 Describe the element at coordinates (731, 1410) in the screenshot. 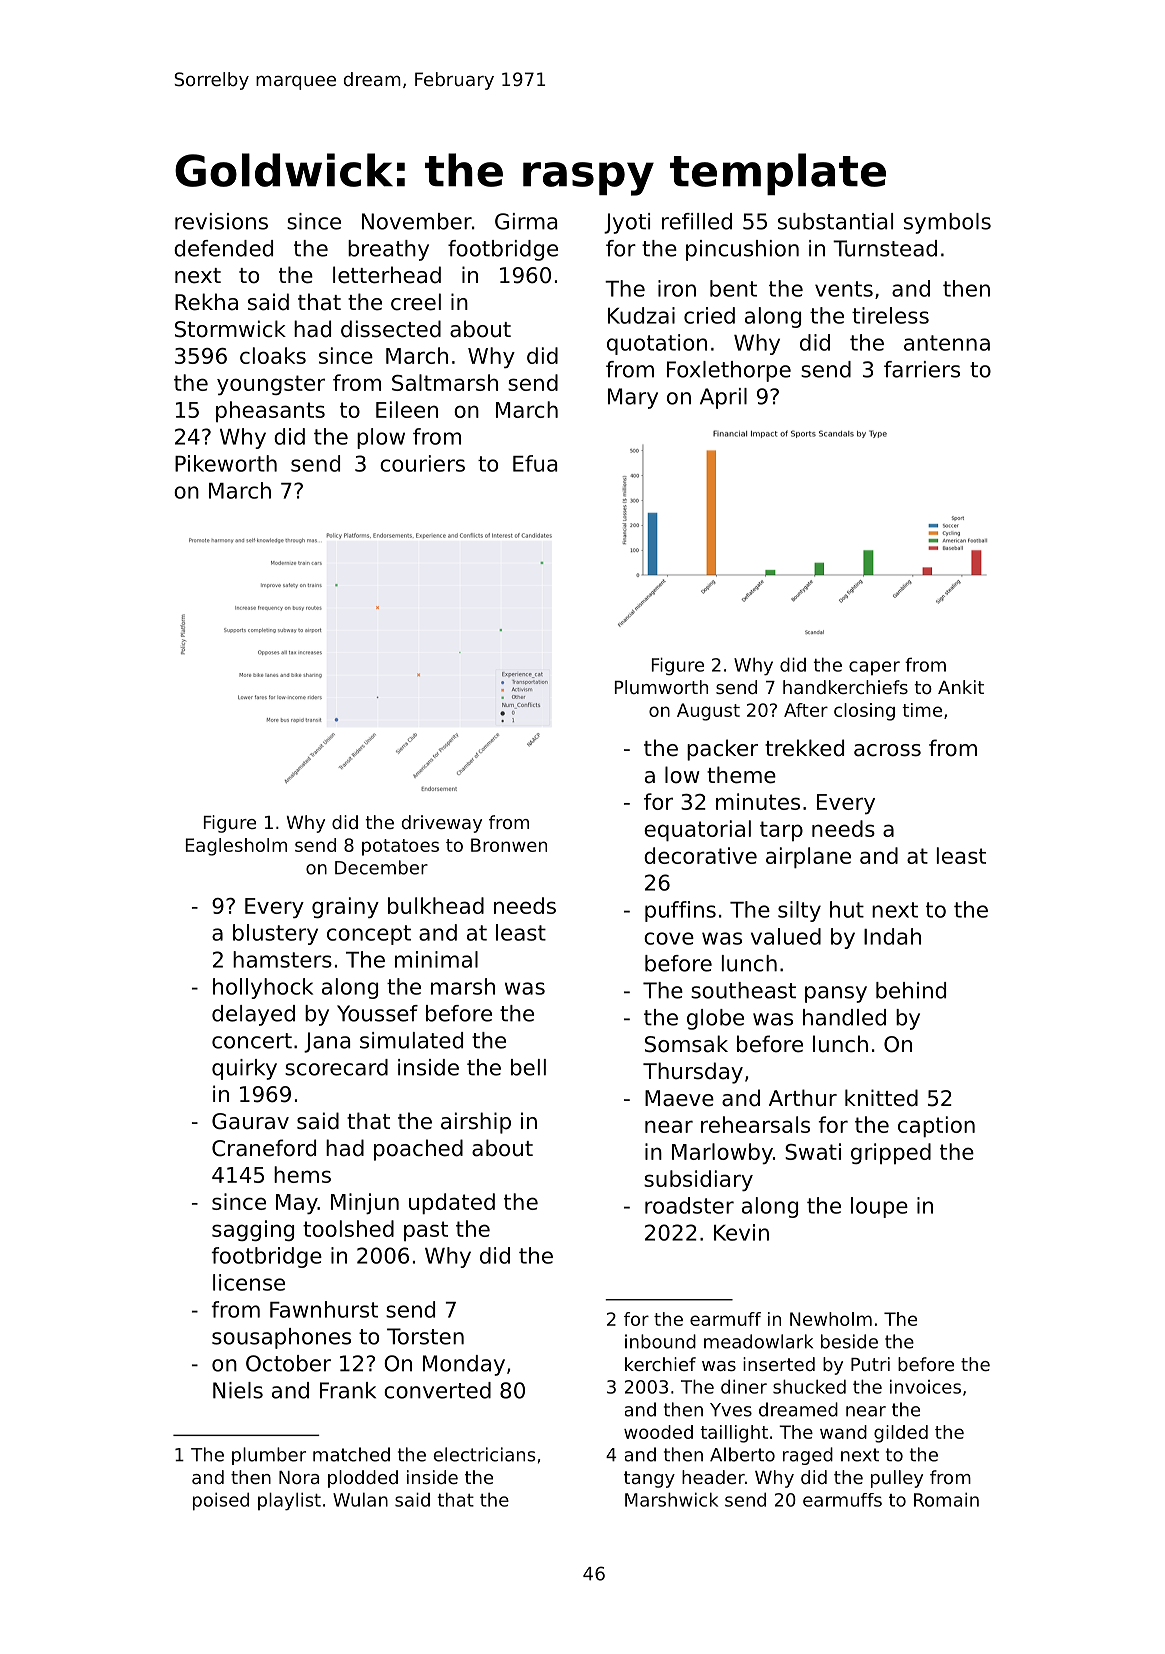

I see `Yves` at that location.
